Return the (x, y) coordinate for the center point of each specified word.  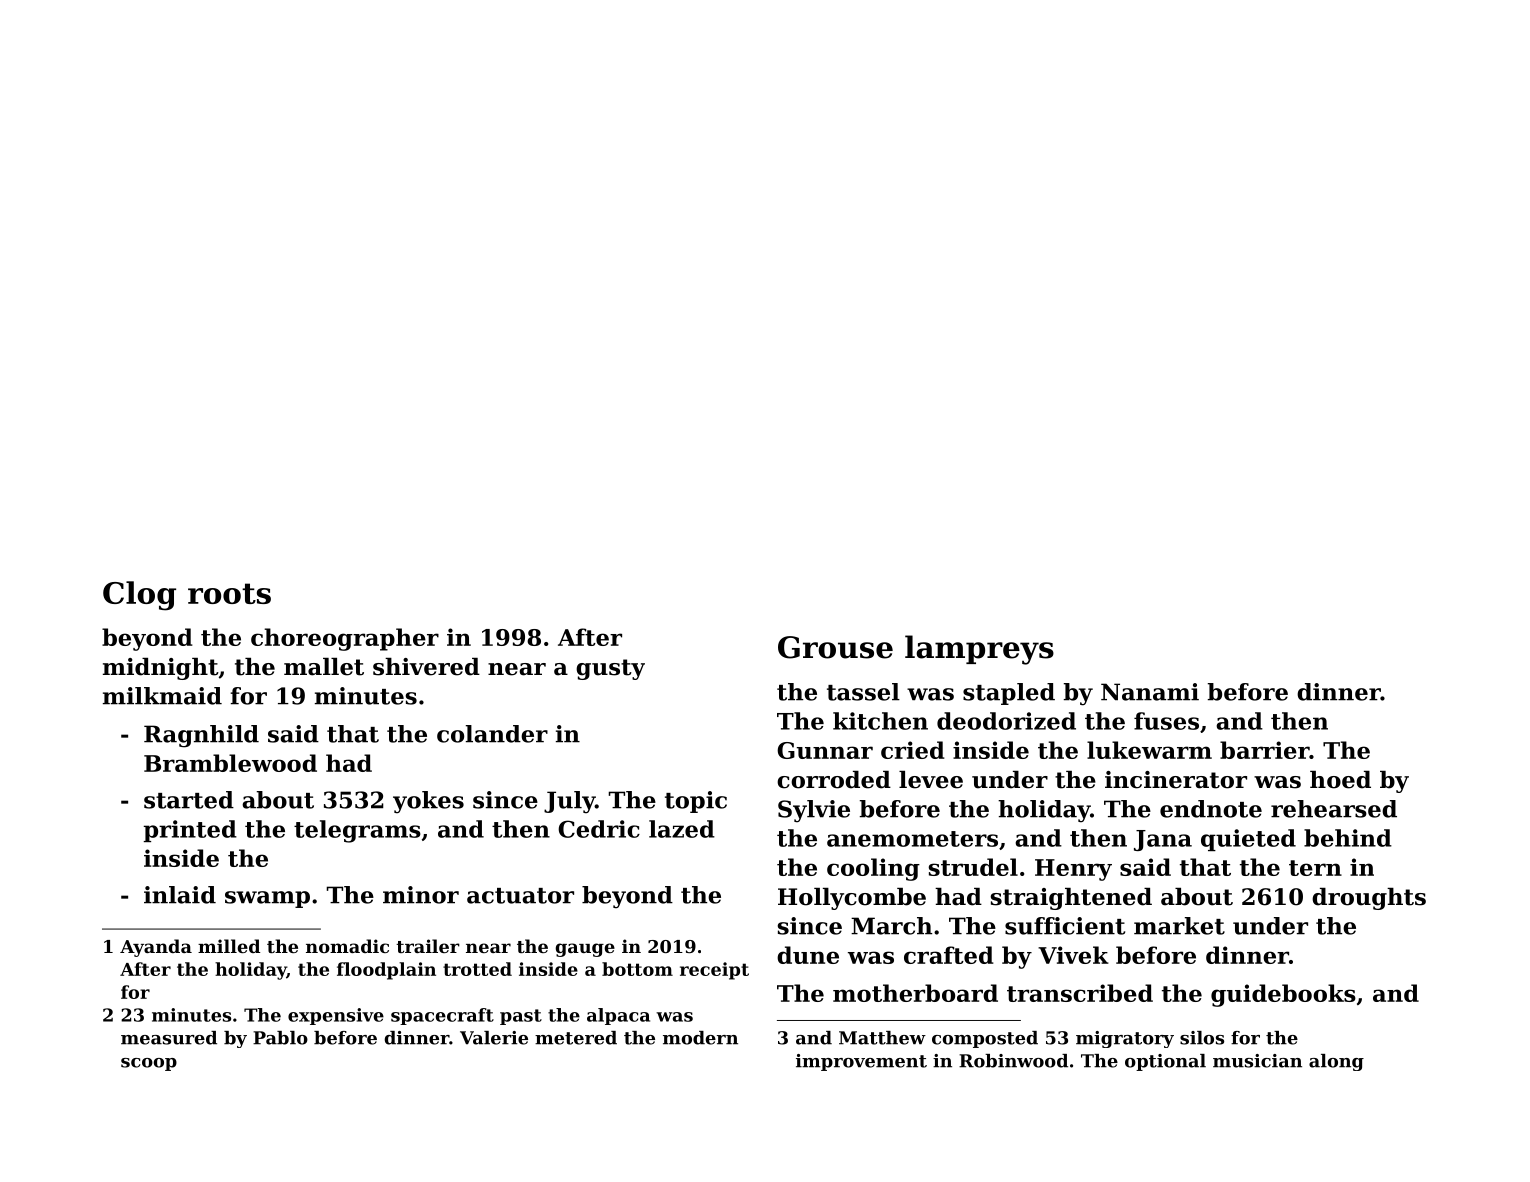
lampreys (979, 650)
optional (1165, 1062)
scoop (149, 1064)
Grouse (835, 647)
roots (229, 593)
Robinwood (1013, 1061)
